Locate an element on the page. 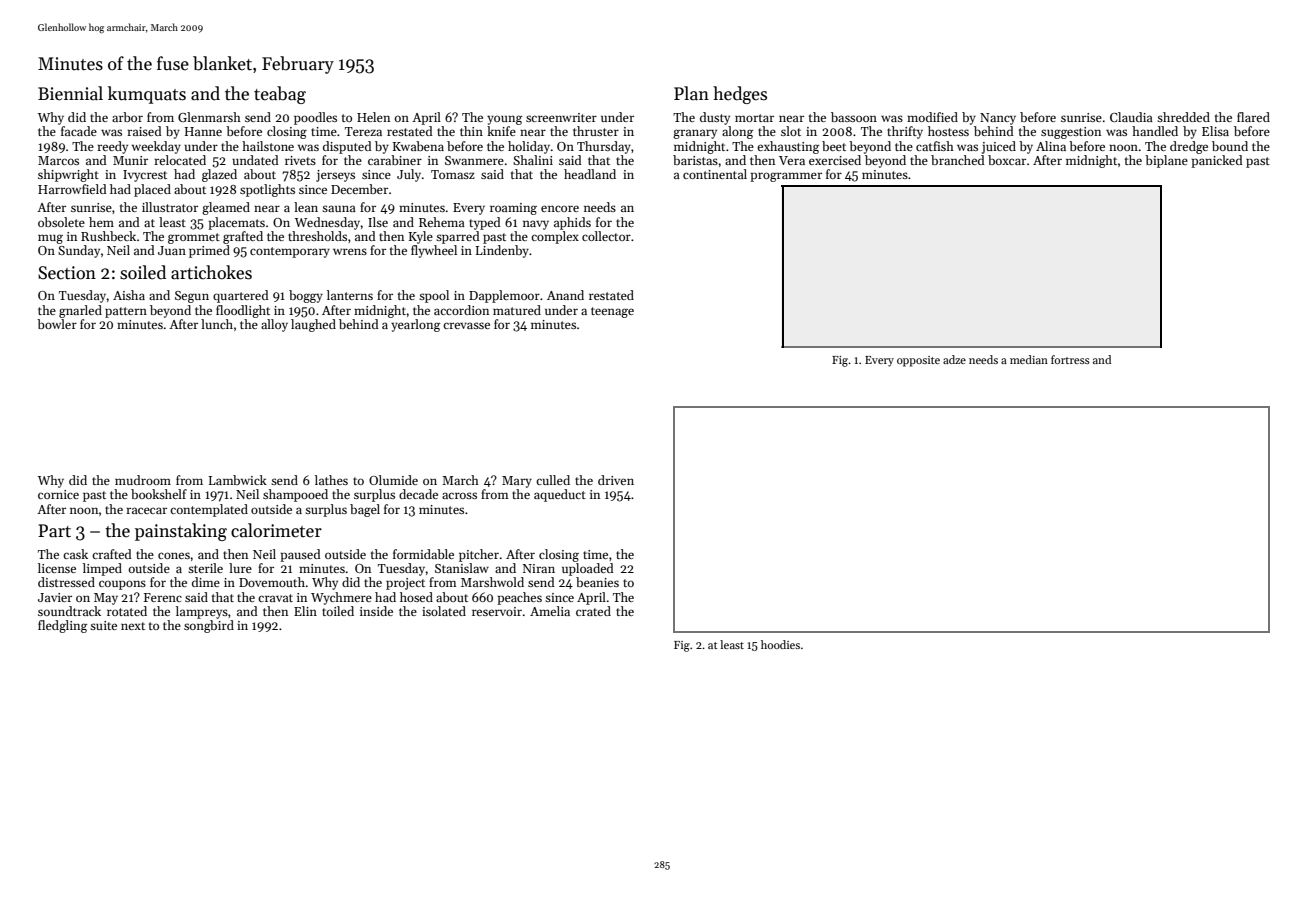 This document has height=924, width=1308. panicked is located at coordinates (1217, 161).
